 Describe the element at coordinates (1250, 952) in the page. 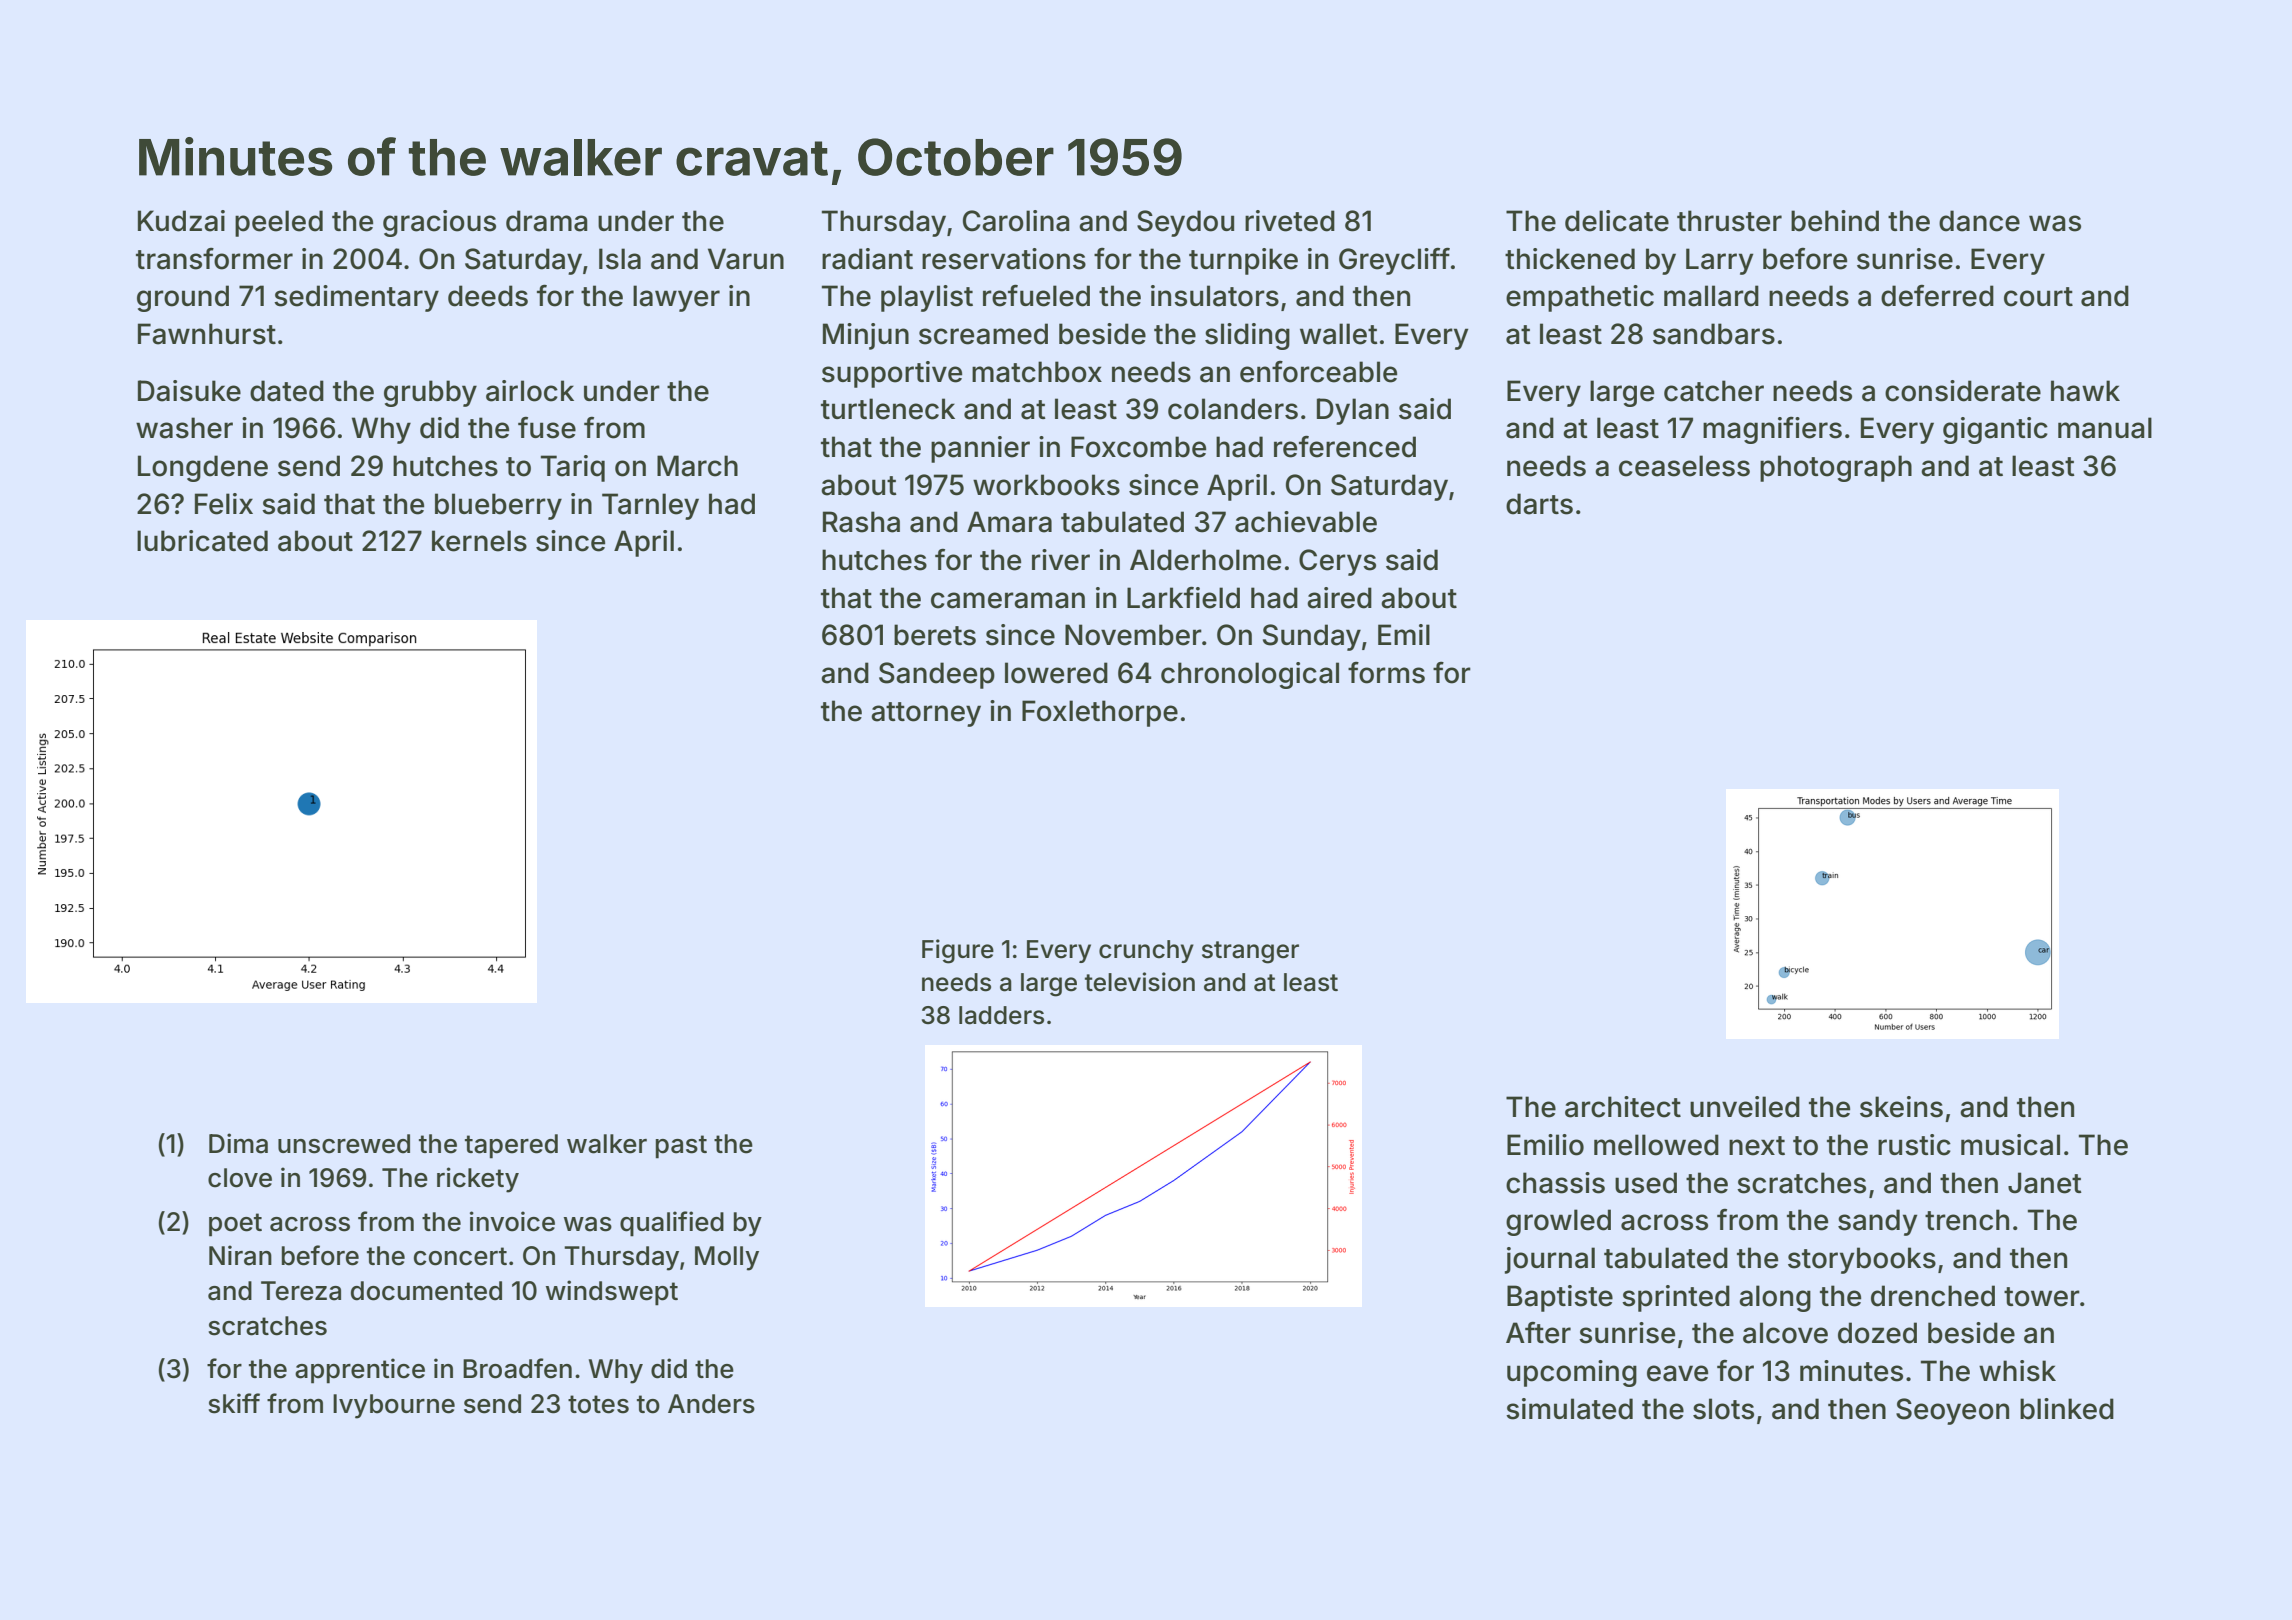

I see `stranger` at that location.
